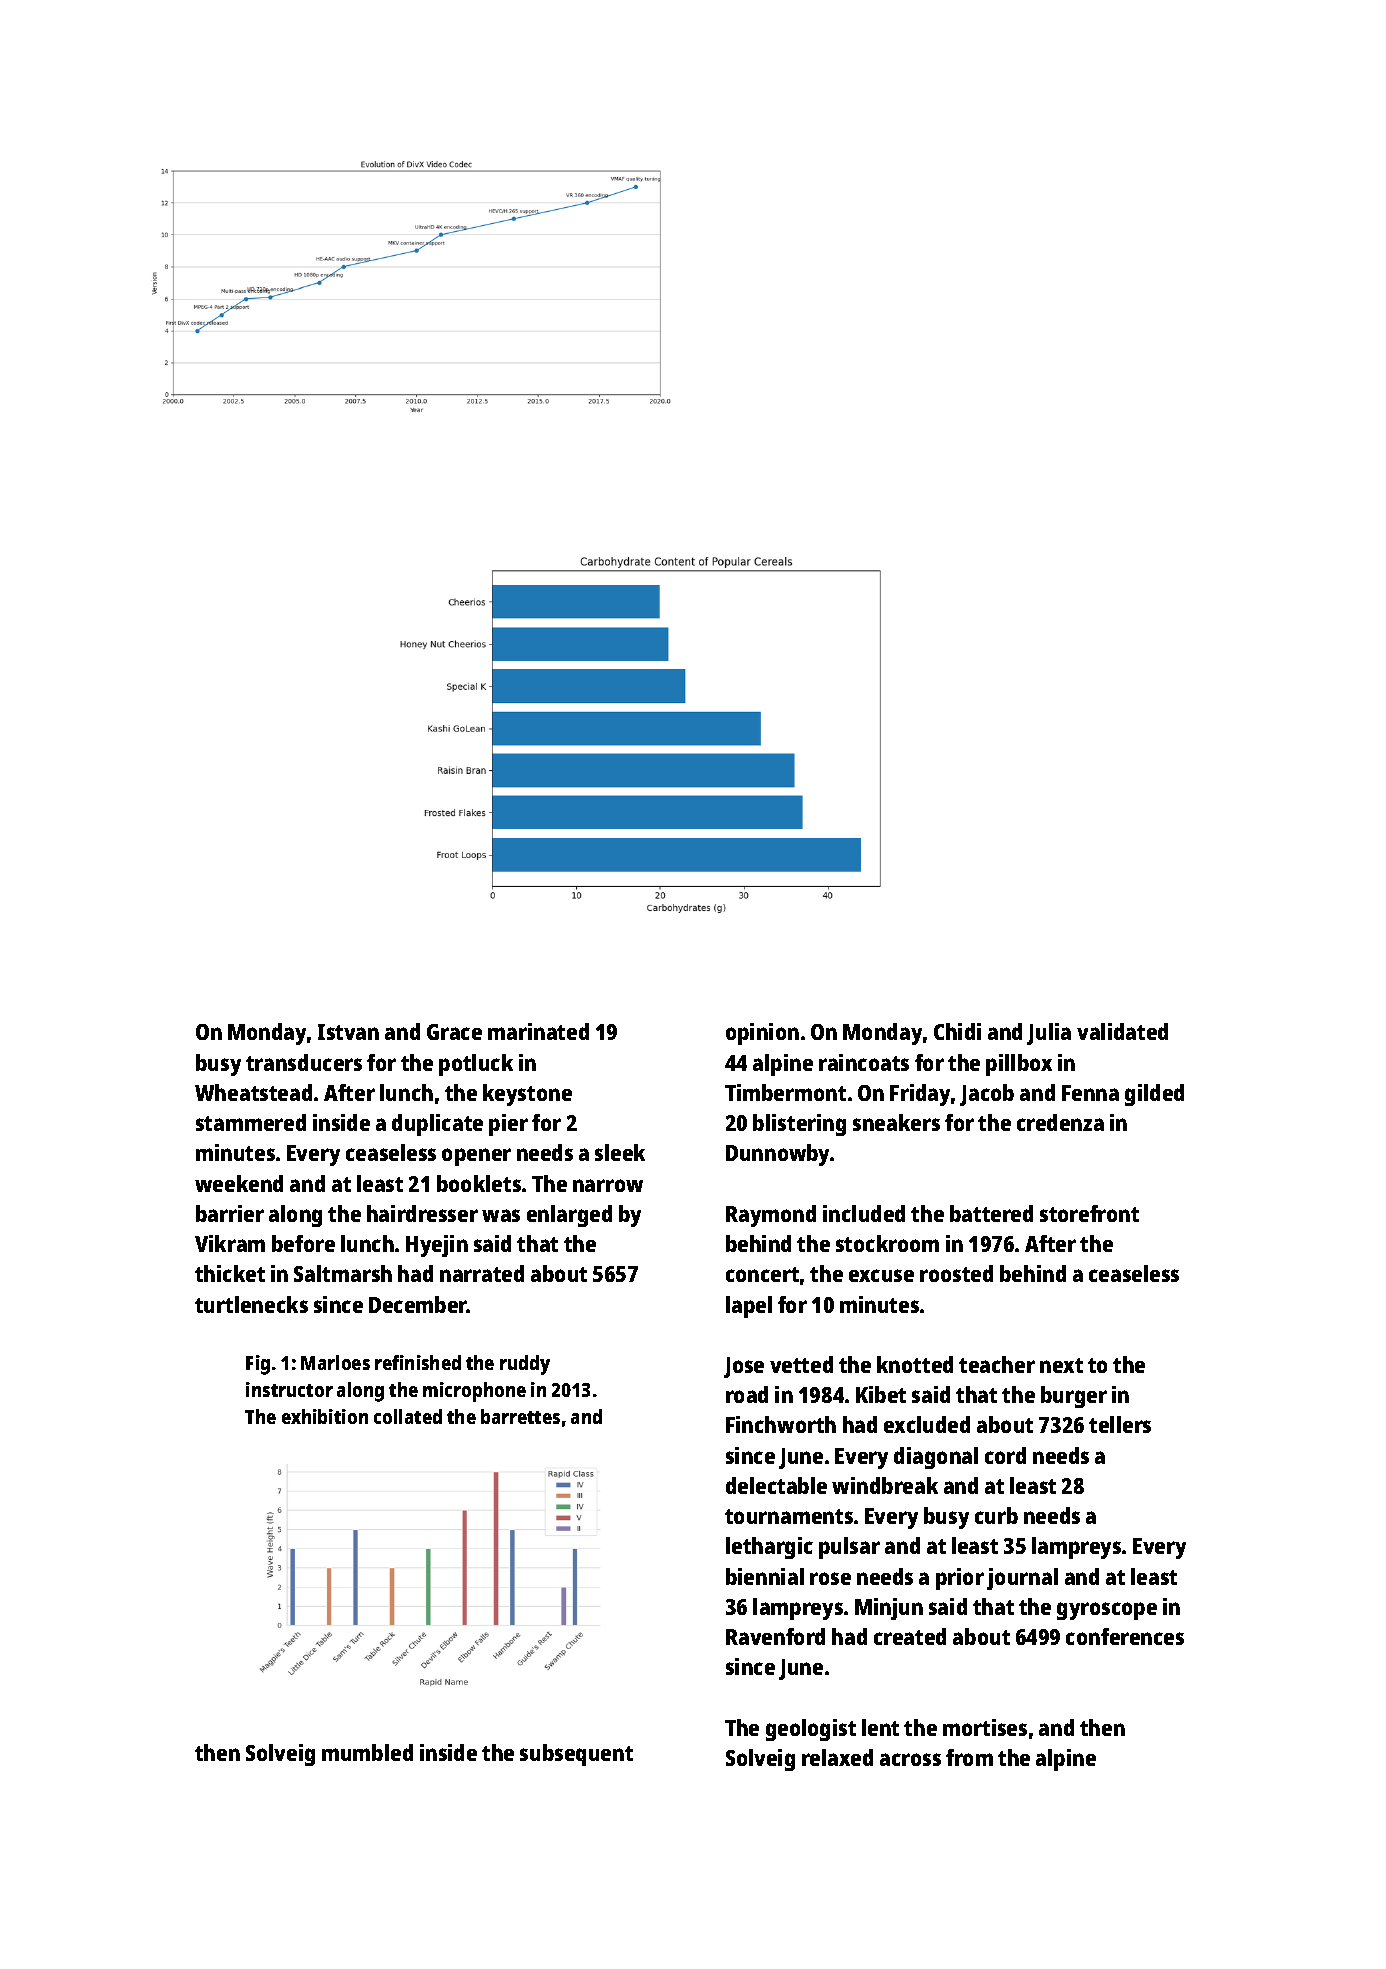  What do you see at coordinates (1049, 1034) in the screenshot?
I see `Julia` at bounding box center [1049, 1034].
